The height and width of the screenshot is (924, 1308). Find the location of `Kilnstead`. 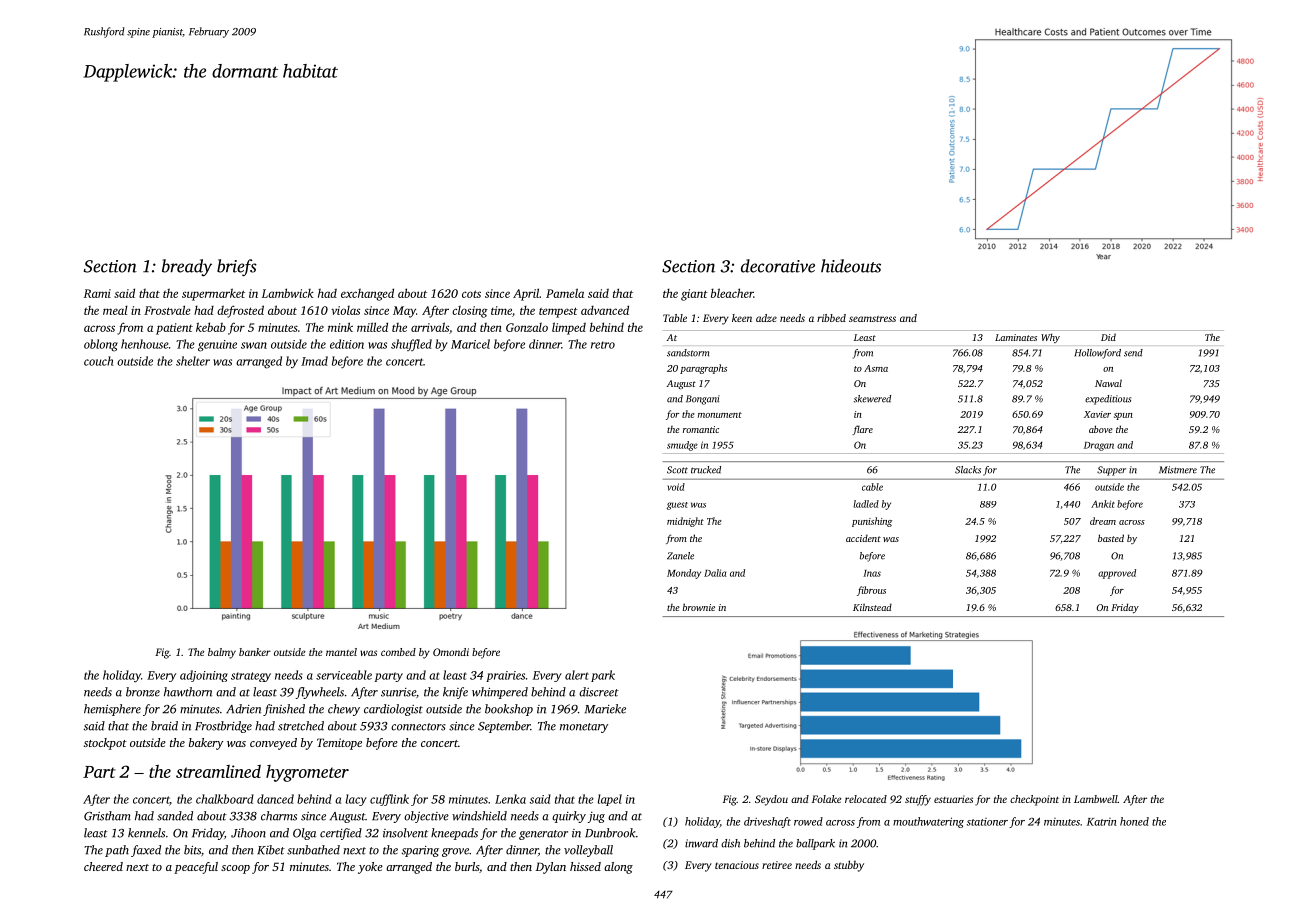

Kilnstead is located at coordinates (872, 607).
